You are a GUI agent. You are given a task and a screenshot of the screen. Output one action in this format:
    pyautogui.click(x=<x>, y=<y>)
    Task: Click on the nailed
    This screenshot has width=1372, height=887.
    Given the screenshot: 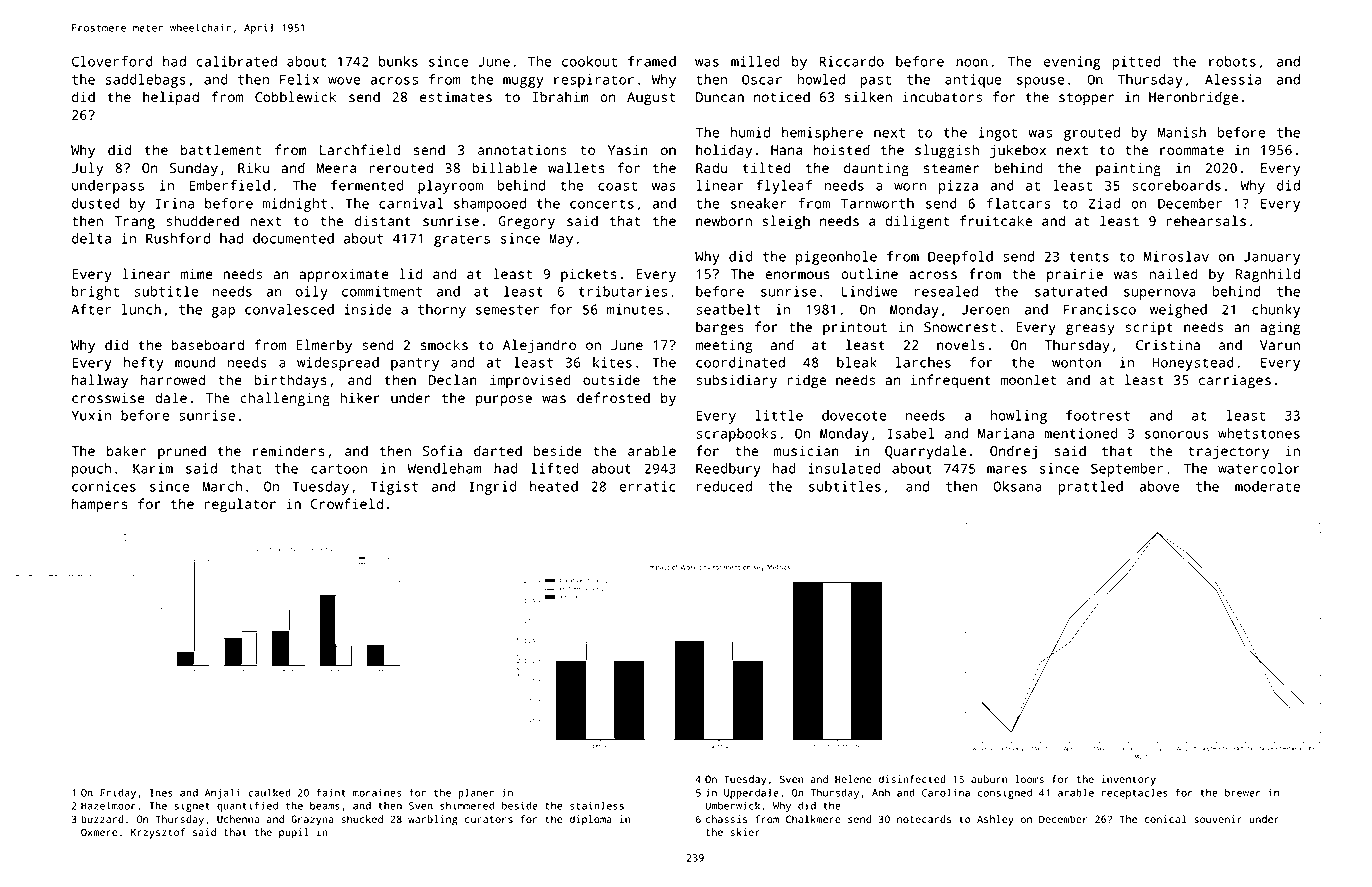 What is the action you would take?
    pyautogui.click(x=1173, y=273)
